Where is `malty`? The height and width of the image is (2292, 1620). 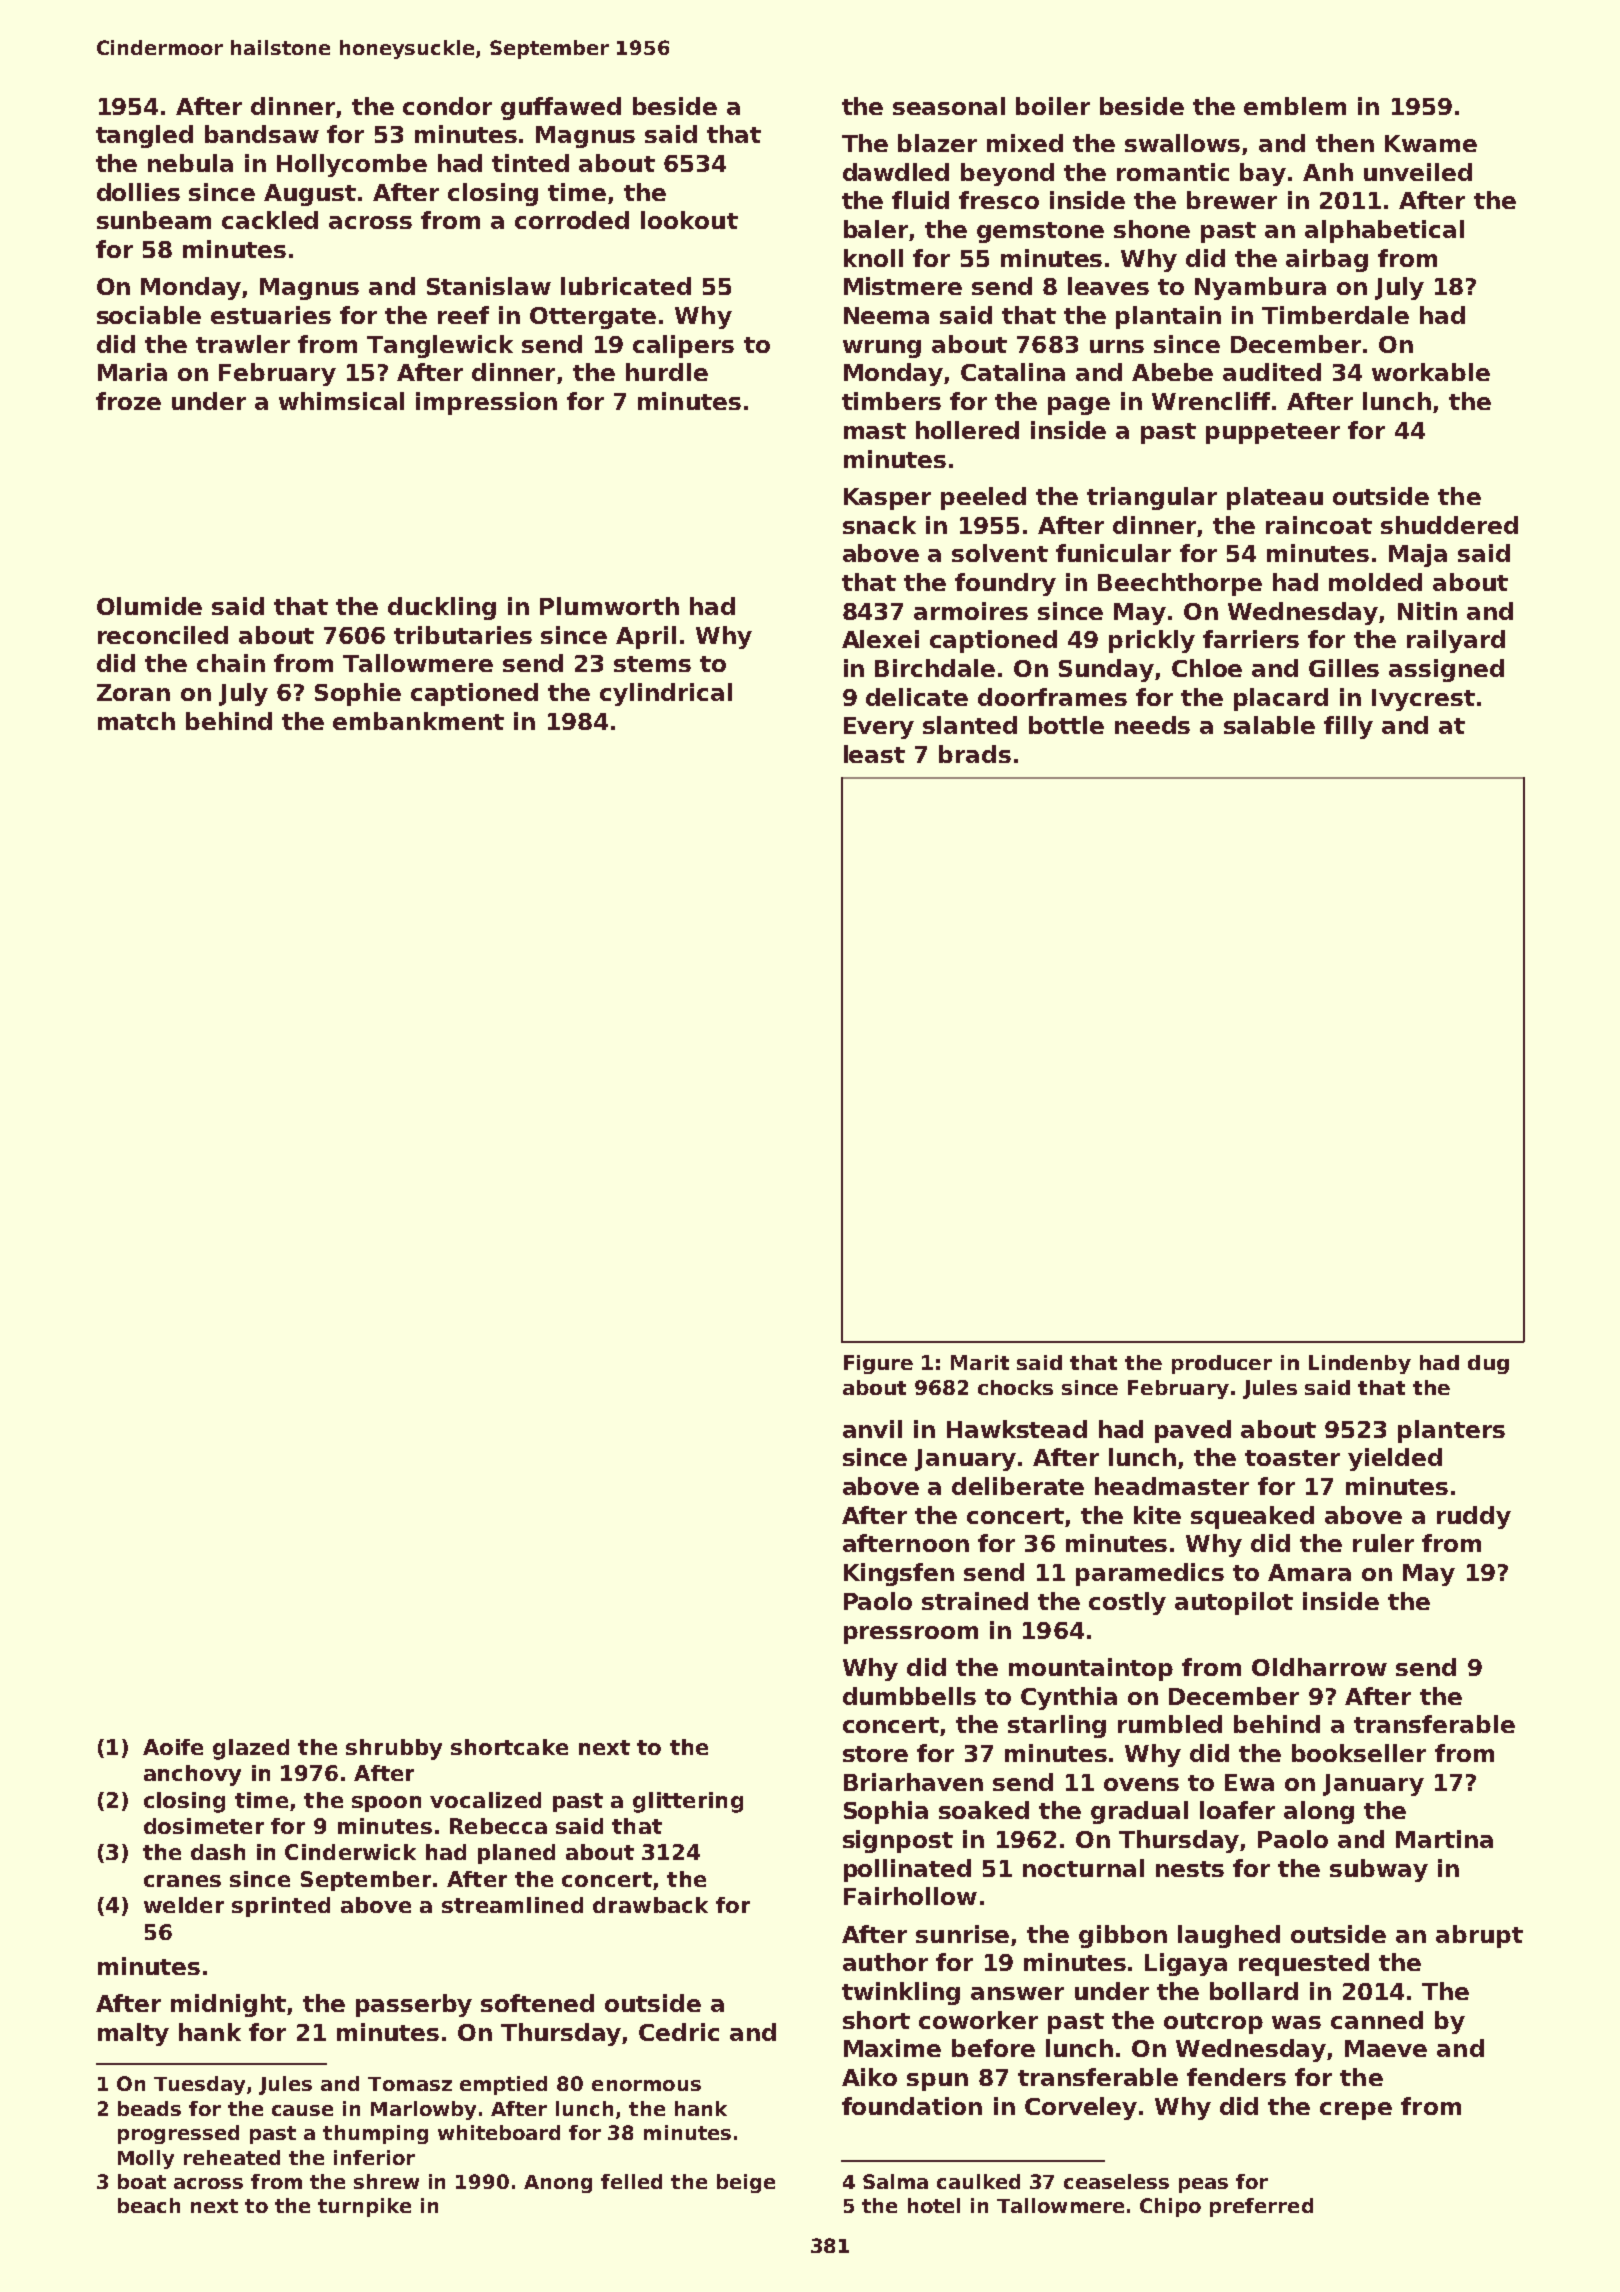
malty is located at coordinates (133, 2034).
